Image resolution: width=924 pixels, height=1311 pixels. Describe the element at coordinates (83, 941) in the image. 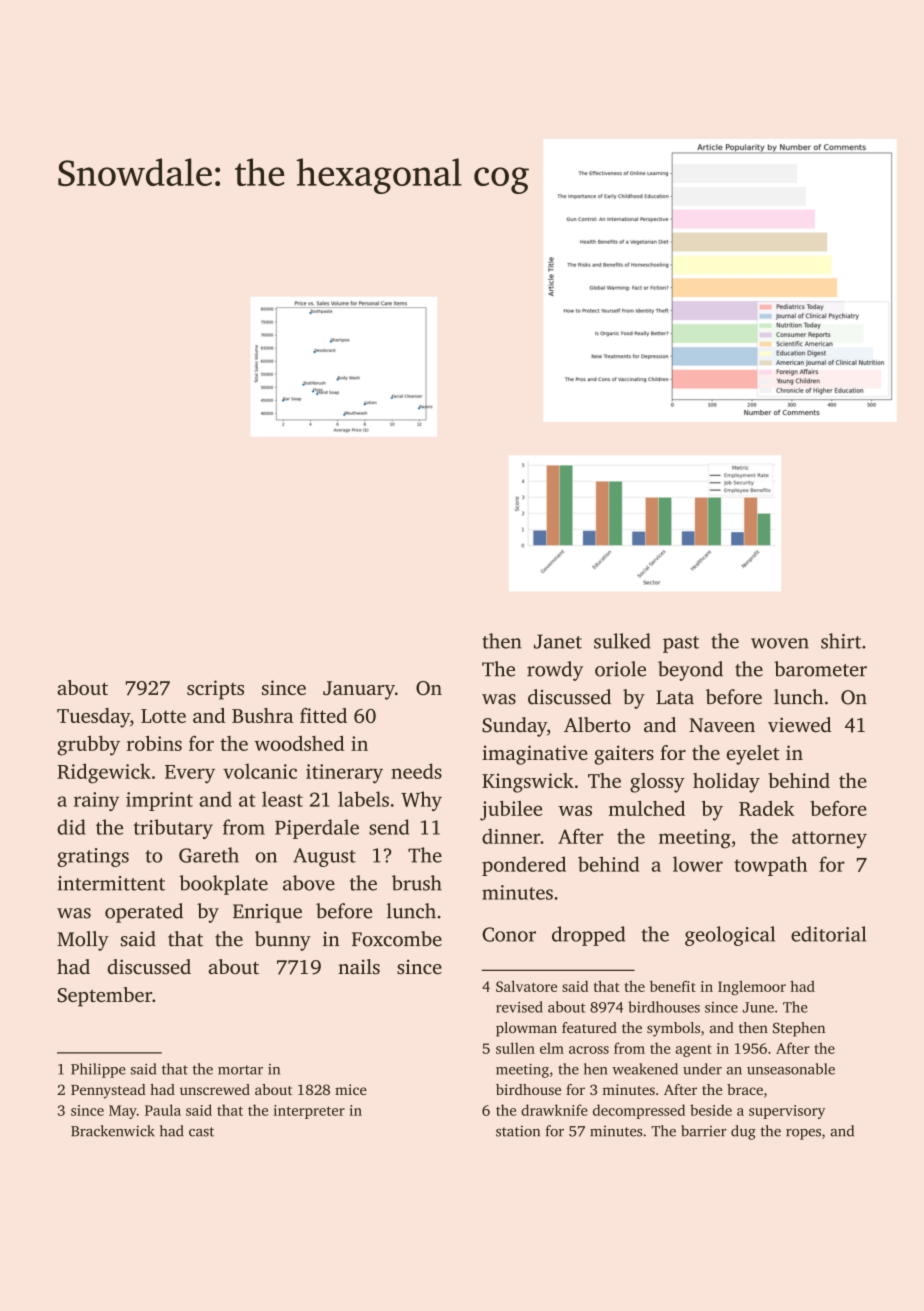

I see `Molly` at that location.
